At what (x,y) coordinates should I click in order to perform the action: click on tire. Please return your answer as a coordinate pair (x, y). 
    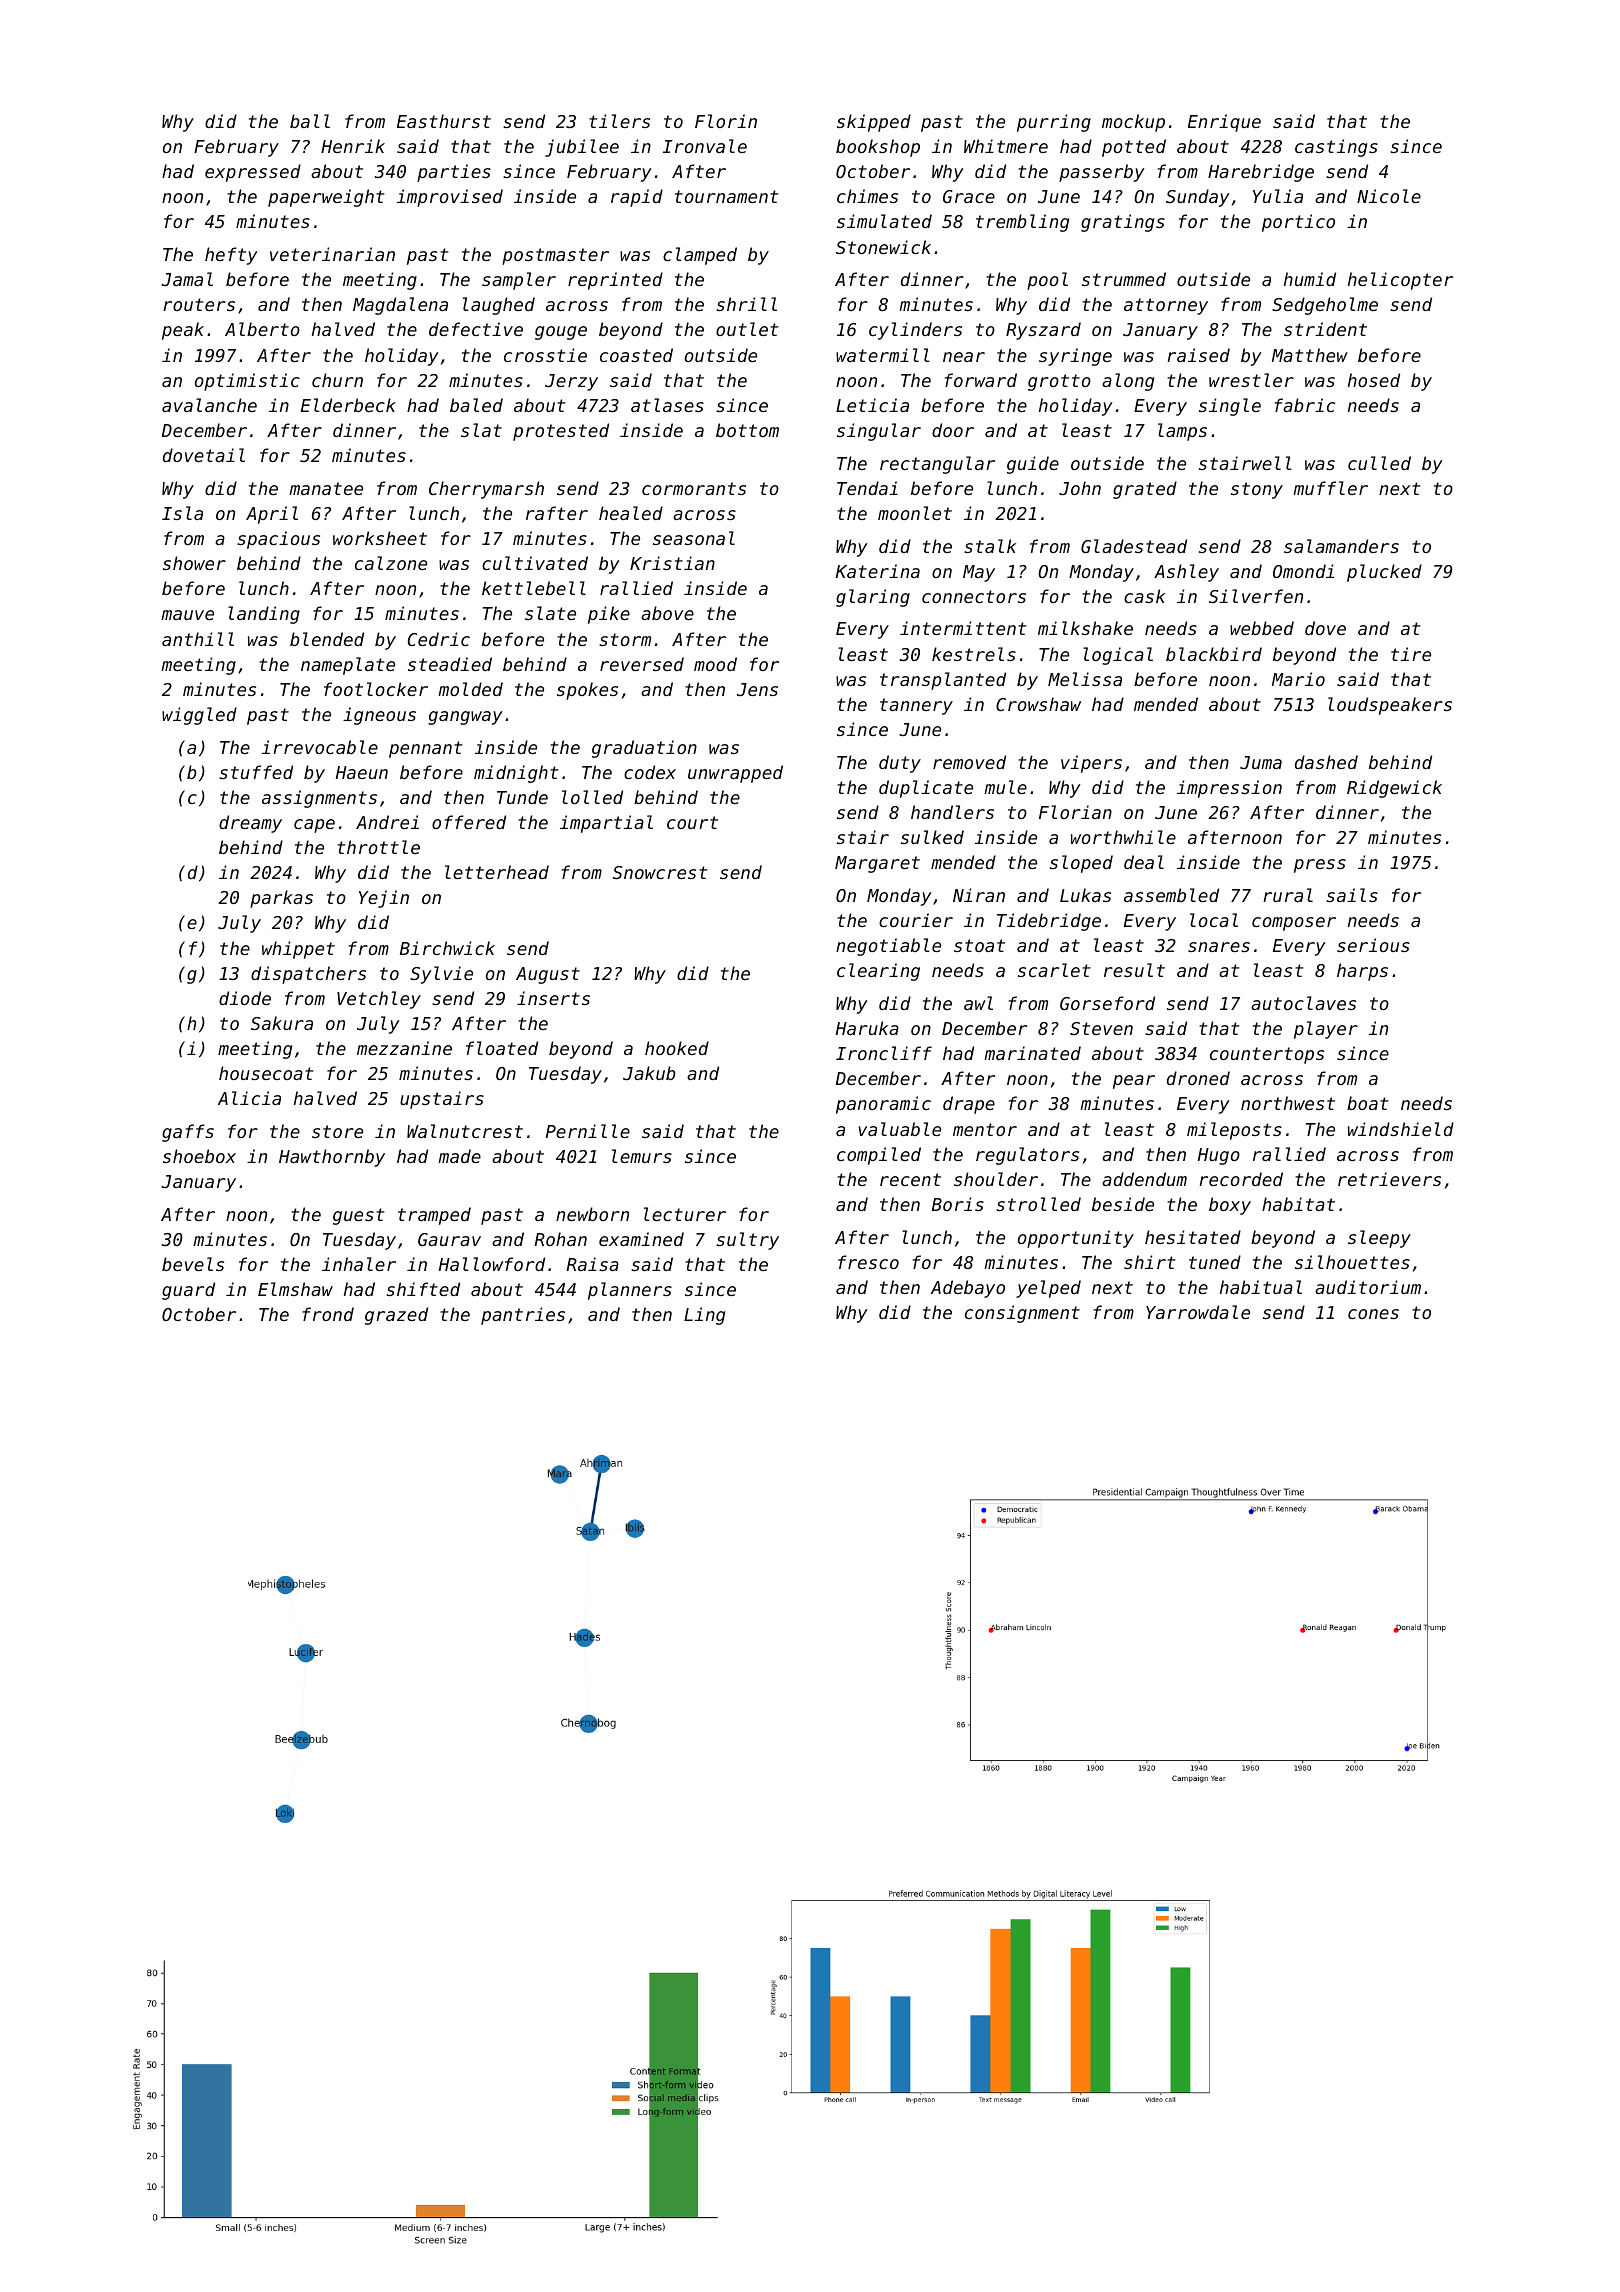
    Looking at the image, I should click on (1411, 654).
